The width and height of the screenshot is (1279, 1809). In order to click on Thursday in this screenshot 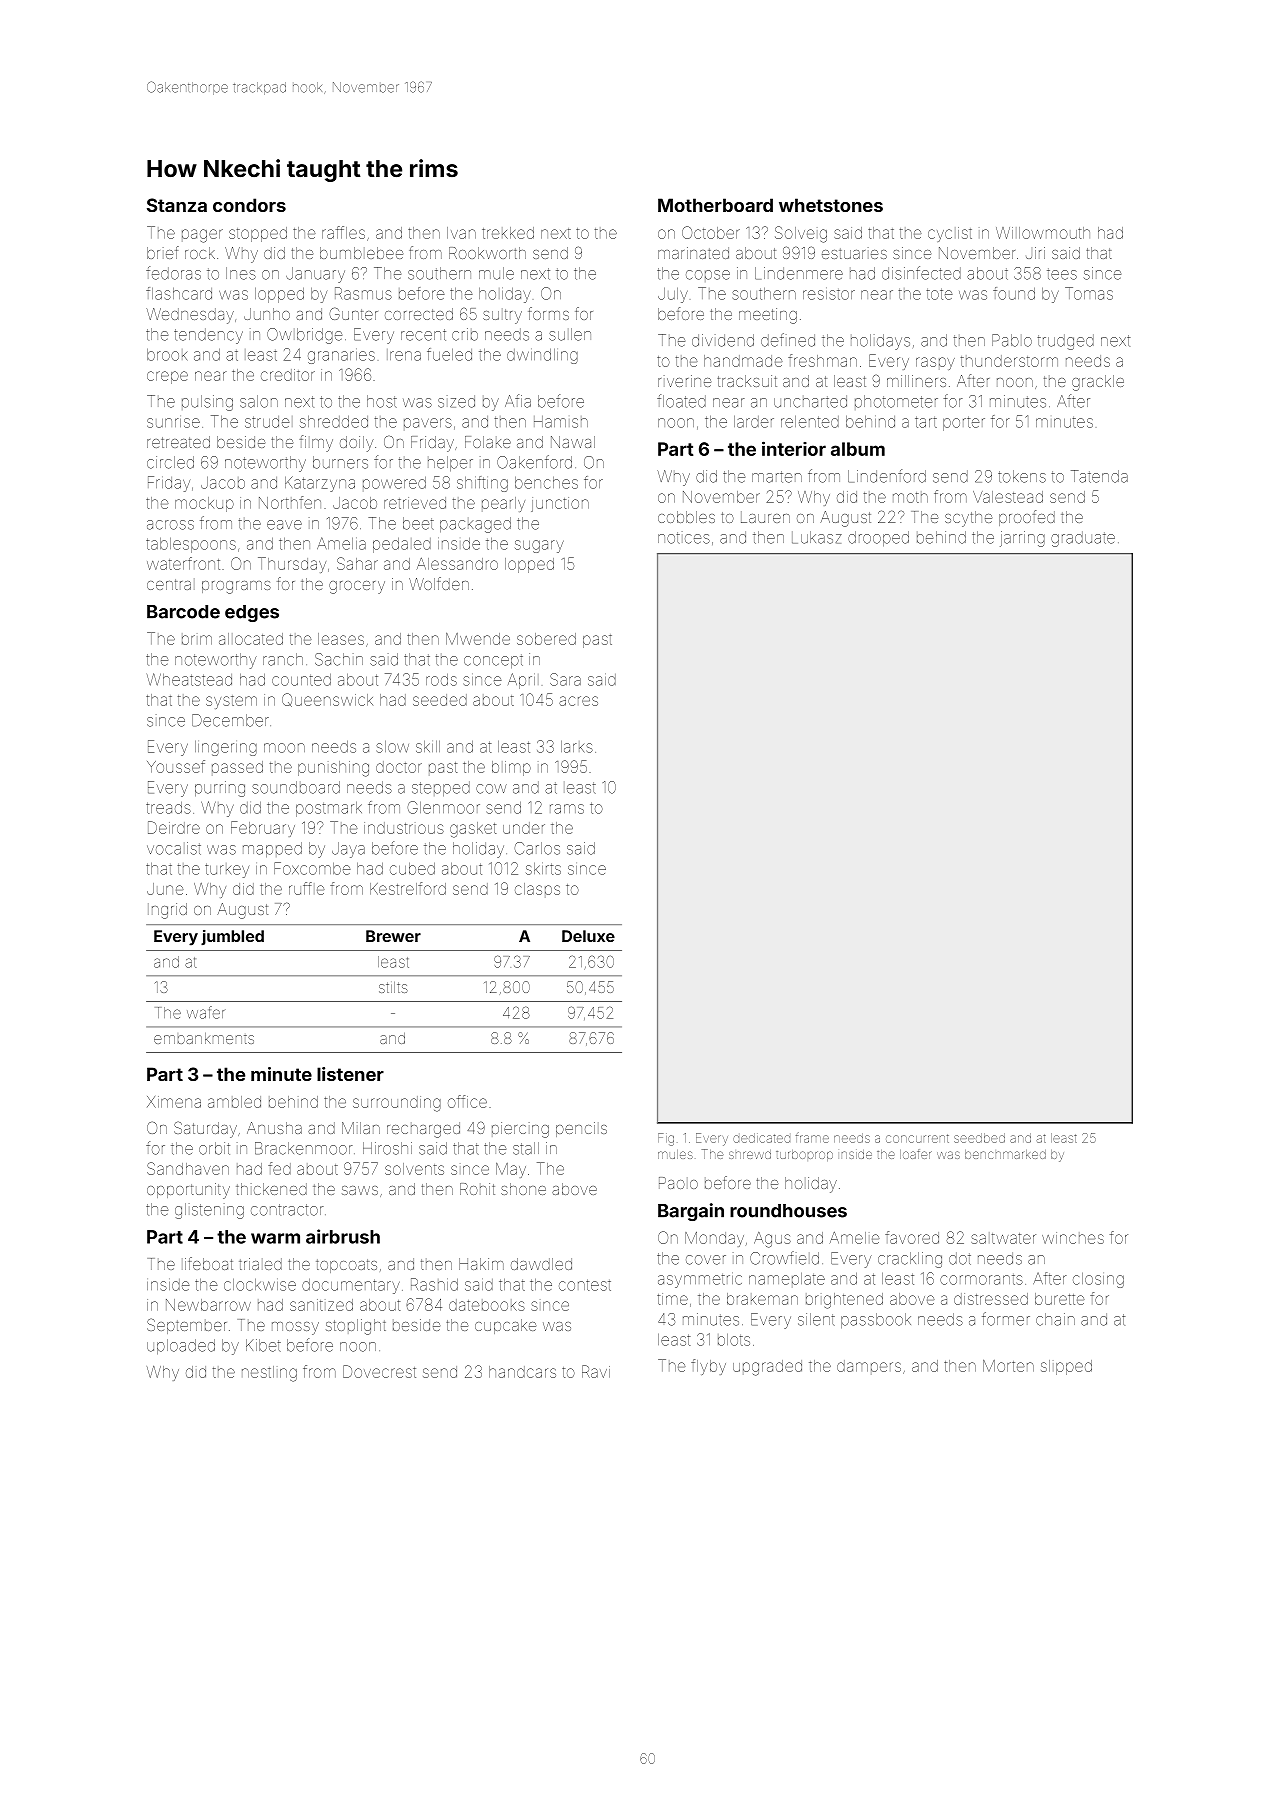, I will do `click(292, 565)`.
